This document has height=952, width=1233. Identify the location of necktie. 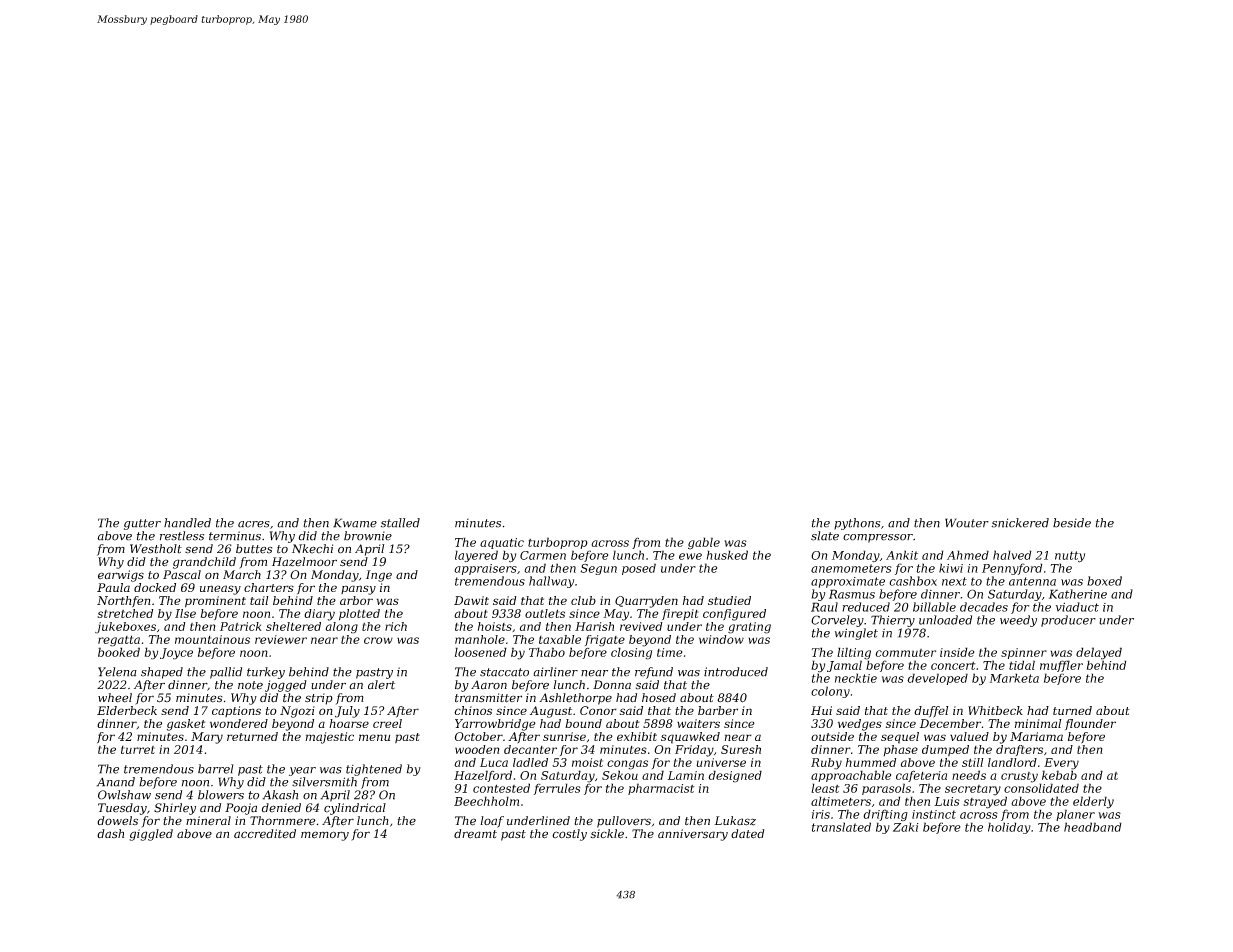
(856, 678).
